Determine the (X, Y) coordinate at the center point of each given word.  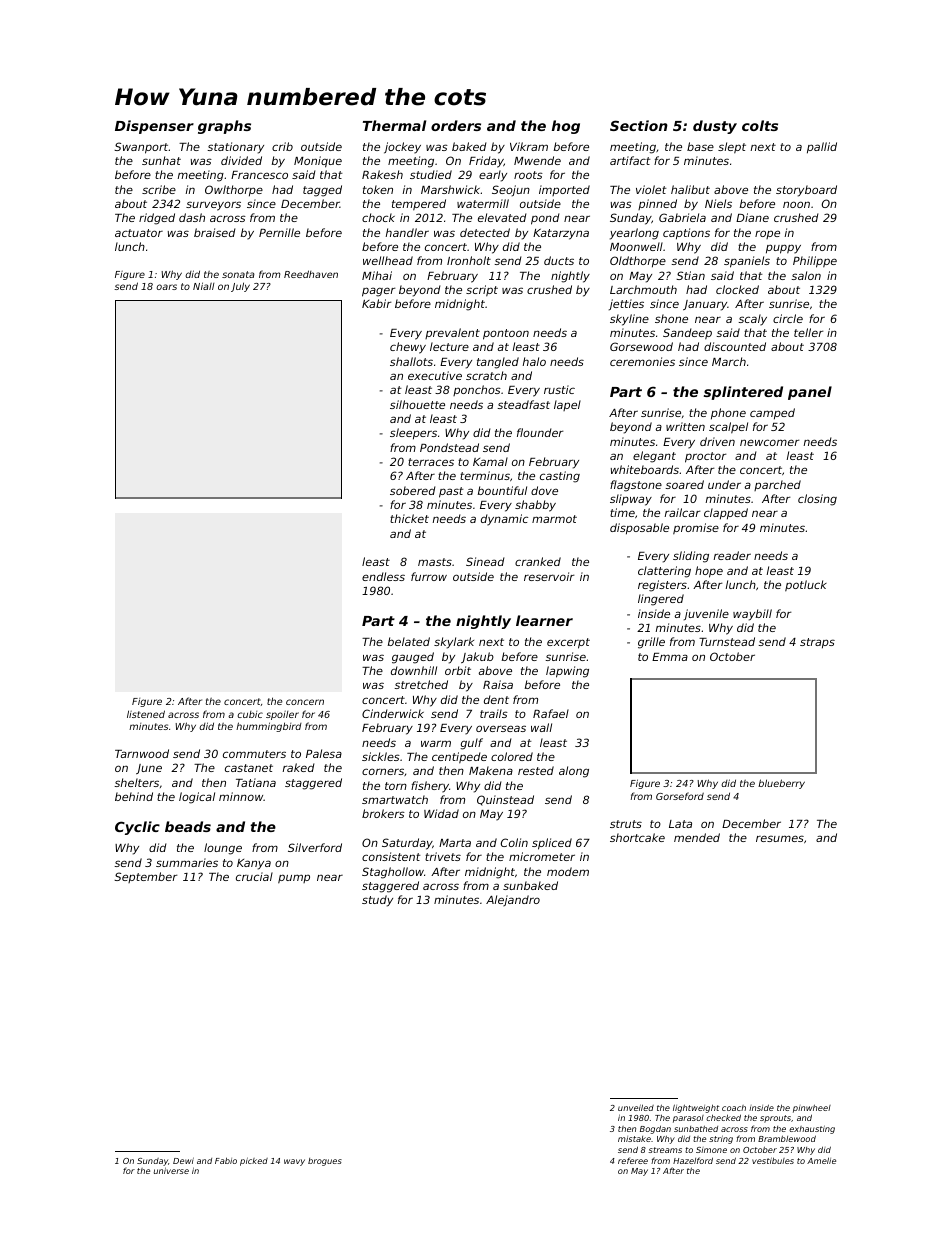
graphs (224, 127)
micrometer (542, 856)
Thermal (394, 125)
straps (817, 643)
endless (383, 576)
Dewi (183, 1160)
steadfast (523, 404)
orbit (458, 670)
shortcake (637, 837)
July (240, 287)
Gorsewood (641, 346)
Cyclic (137, 828)
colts (760, 125)
